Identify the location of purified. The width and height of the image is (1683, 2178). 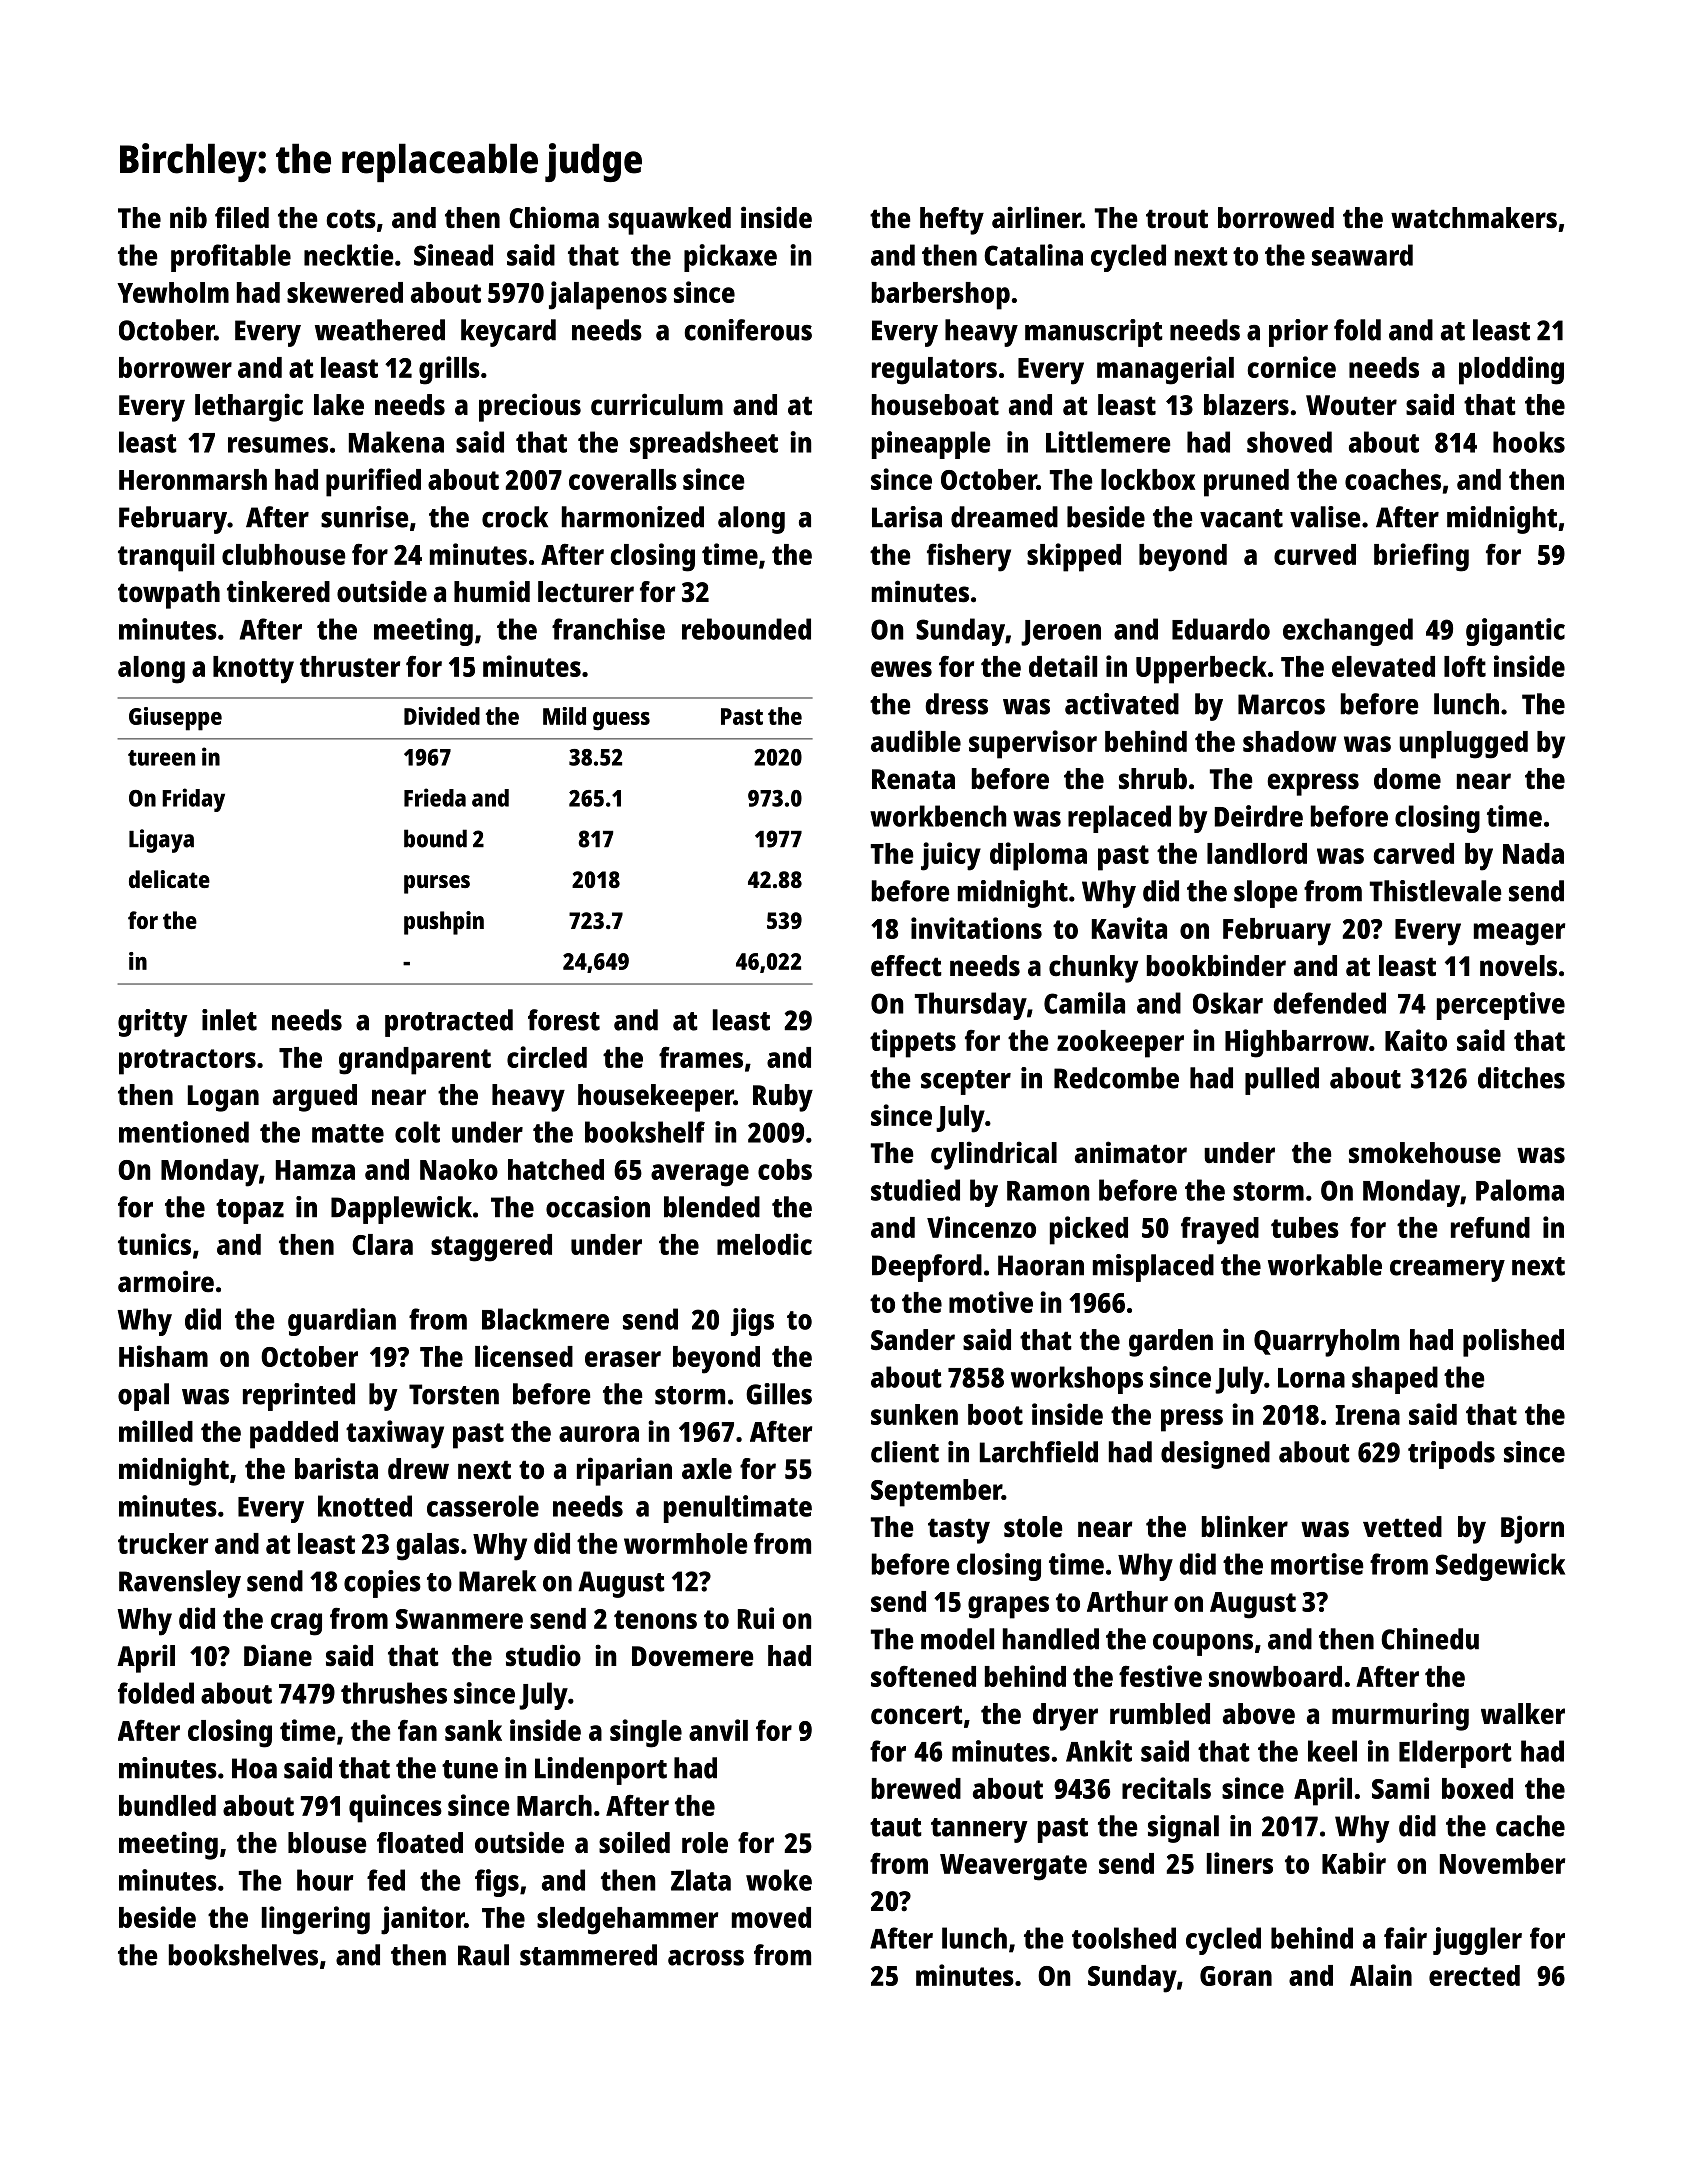
(373, 482).
